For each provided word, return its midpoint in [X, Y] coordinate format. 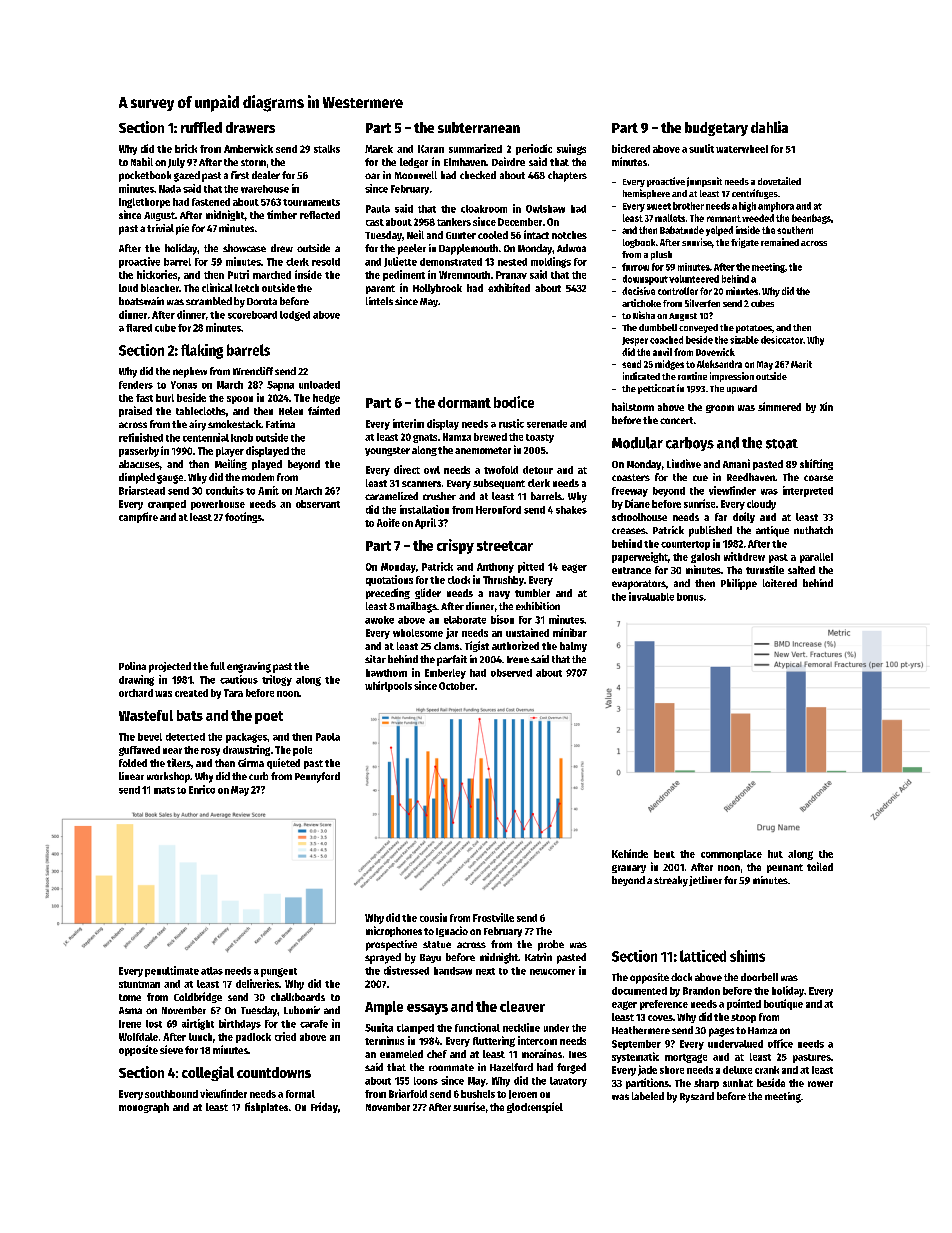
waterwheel [742, 149]
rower [820, 1084]
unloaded [319, 385]
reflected [320, 215]
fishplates [266, 1107]
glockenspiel [535, 1107]
